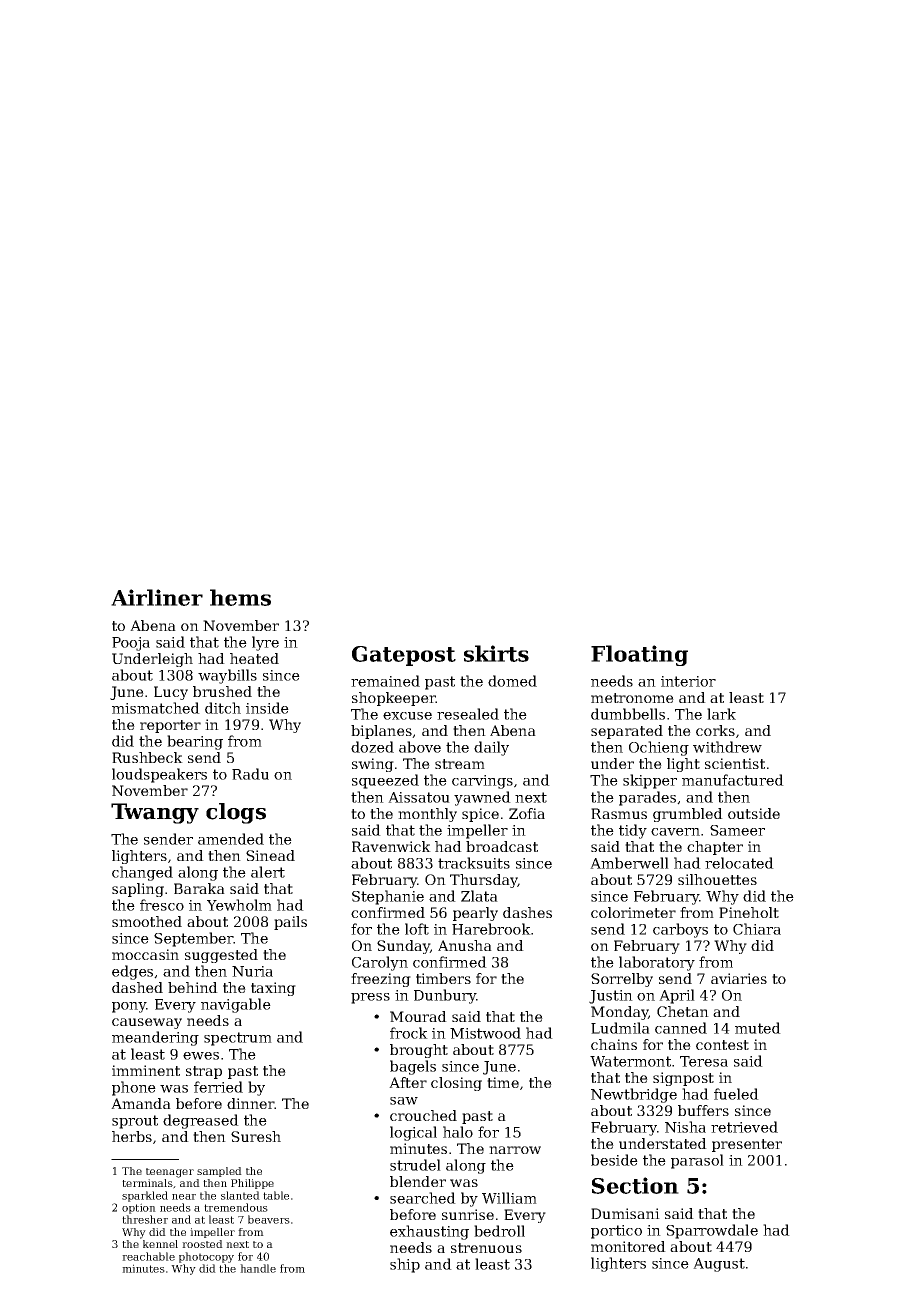 The height and width of the document is (1316, 908). Describe the element at coordinates (757, 929) in the document. I see `Chiara` at that location.
